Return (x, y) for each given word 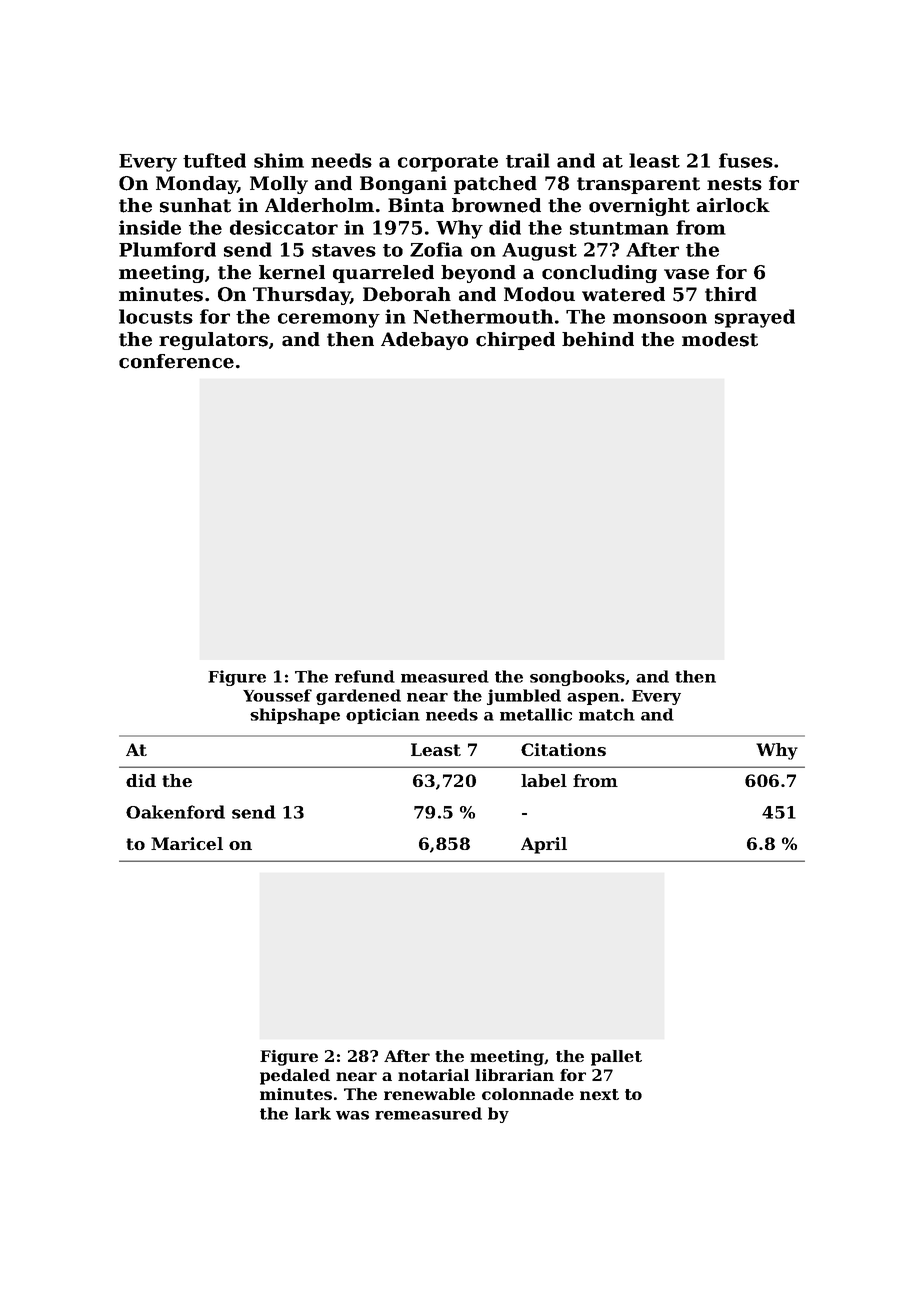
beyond (478, 274)
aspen (593, 699)
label (544, 780)
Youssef (277, 695)
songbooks (577, 678)
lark (313, 1113)
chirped (515, 341)
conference (176, 361)
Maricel (187, 843)
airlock (733, 205)
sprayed (755, 318)
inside (150, 227)
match (607, 714)
